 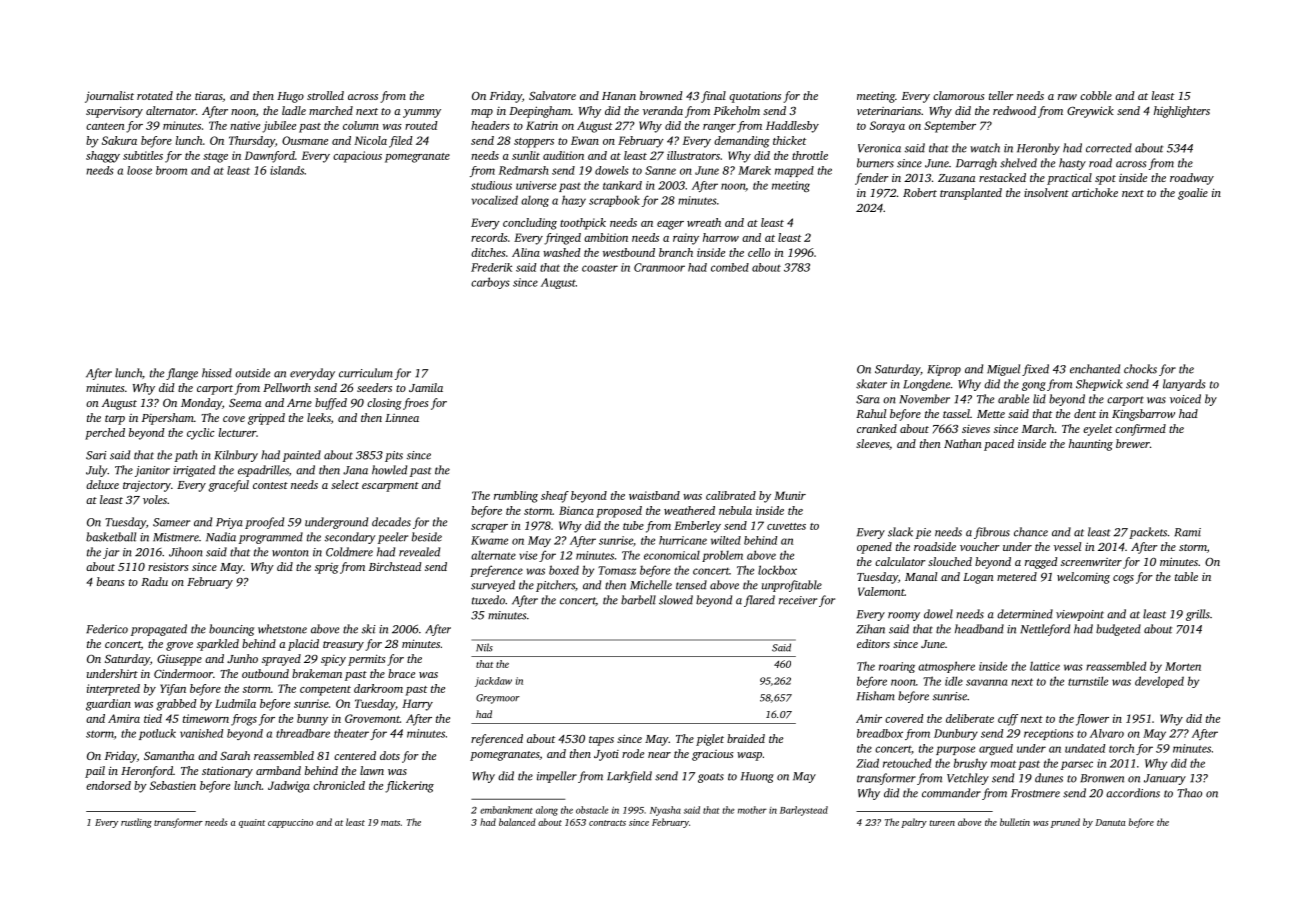 What do you see at coordinates (526, 155) in the image?
I see `sunlit` at bounding box center [526, 155].
